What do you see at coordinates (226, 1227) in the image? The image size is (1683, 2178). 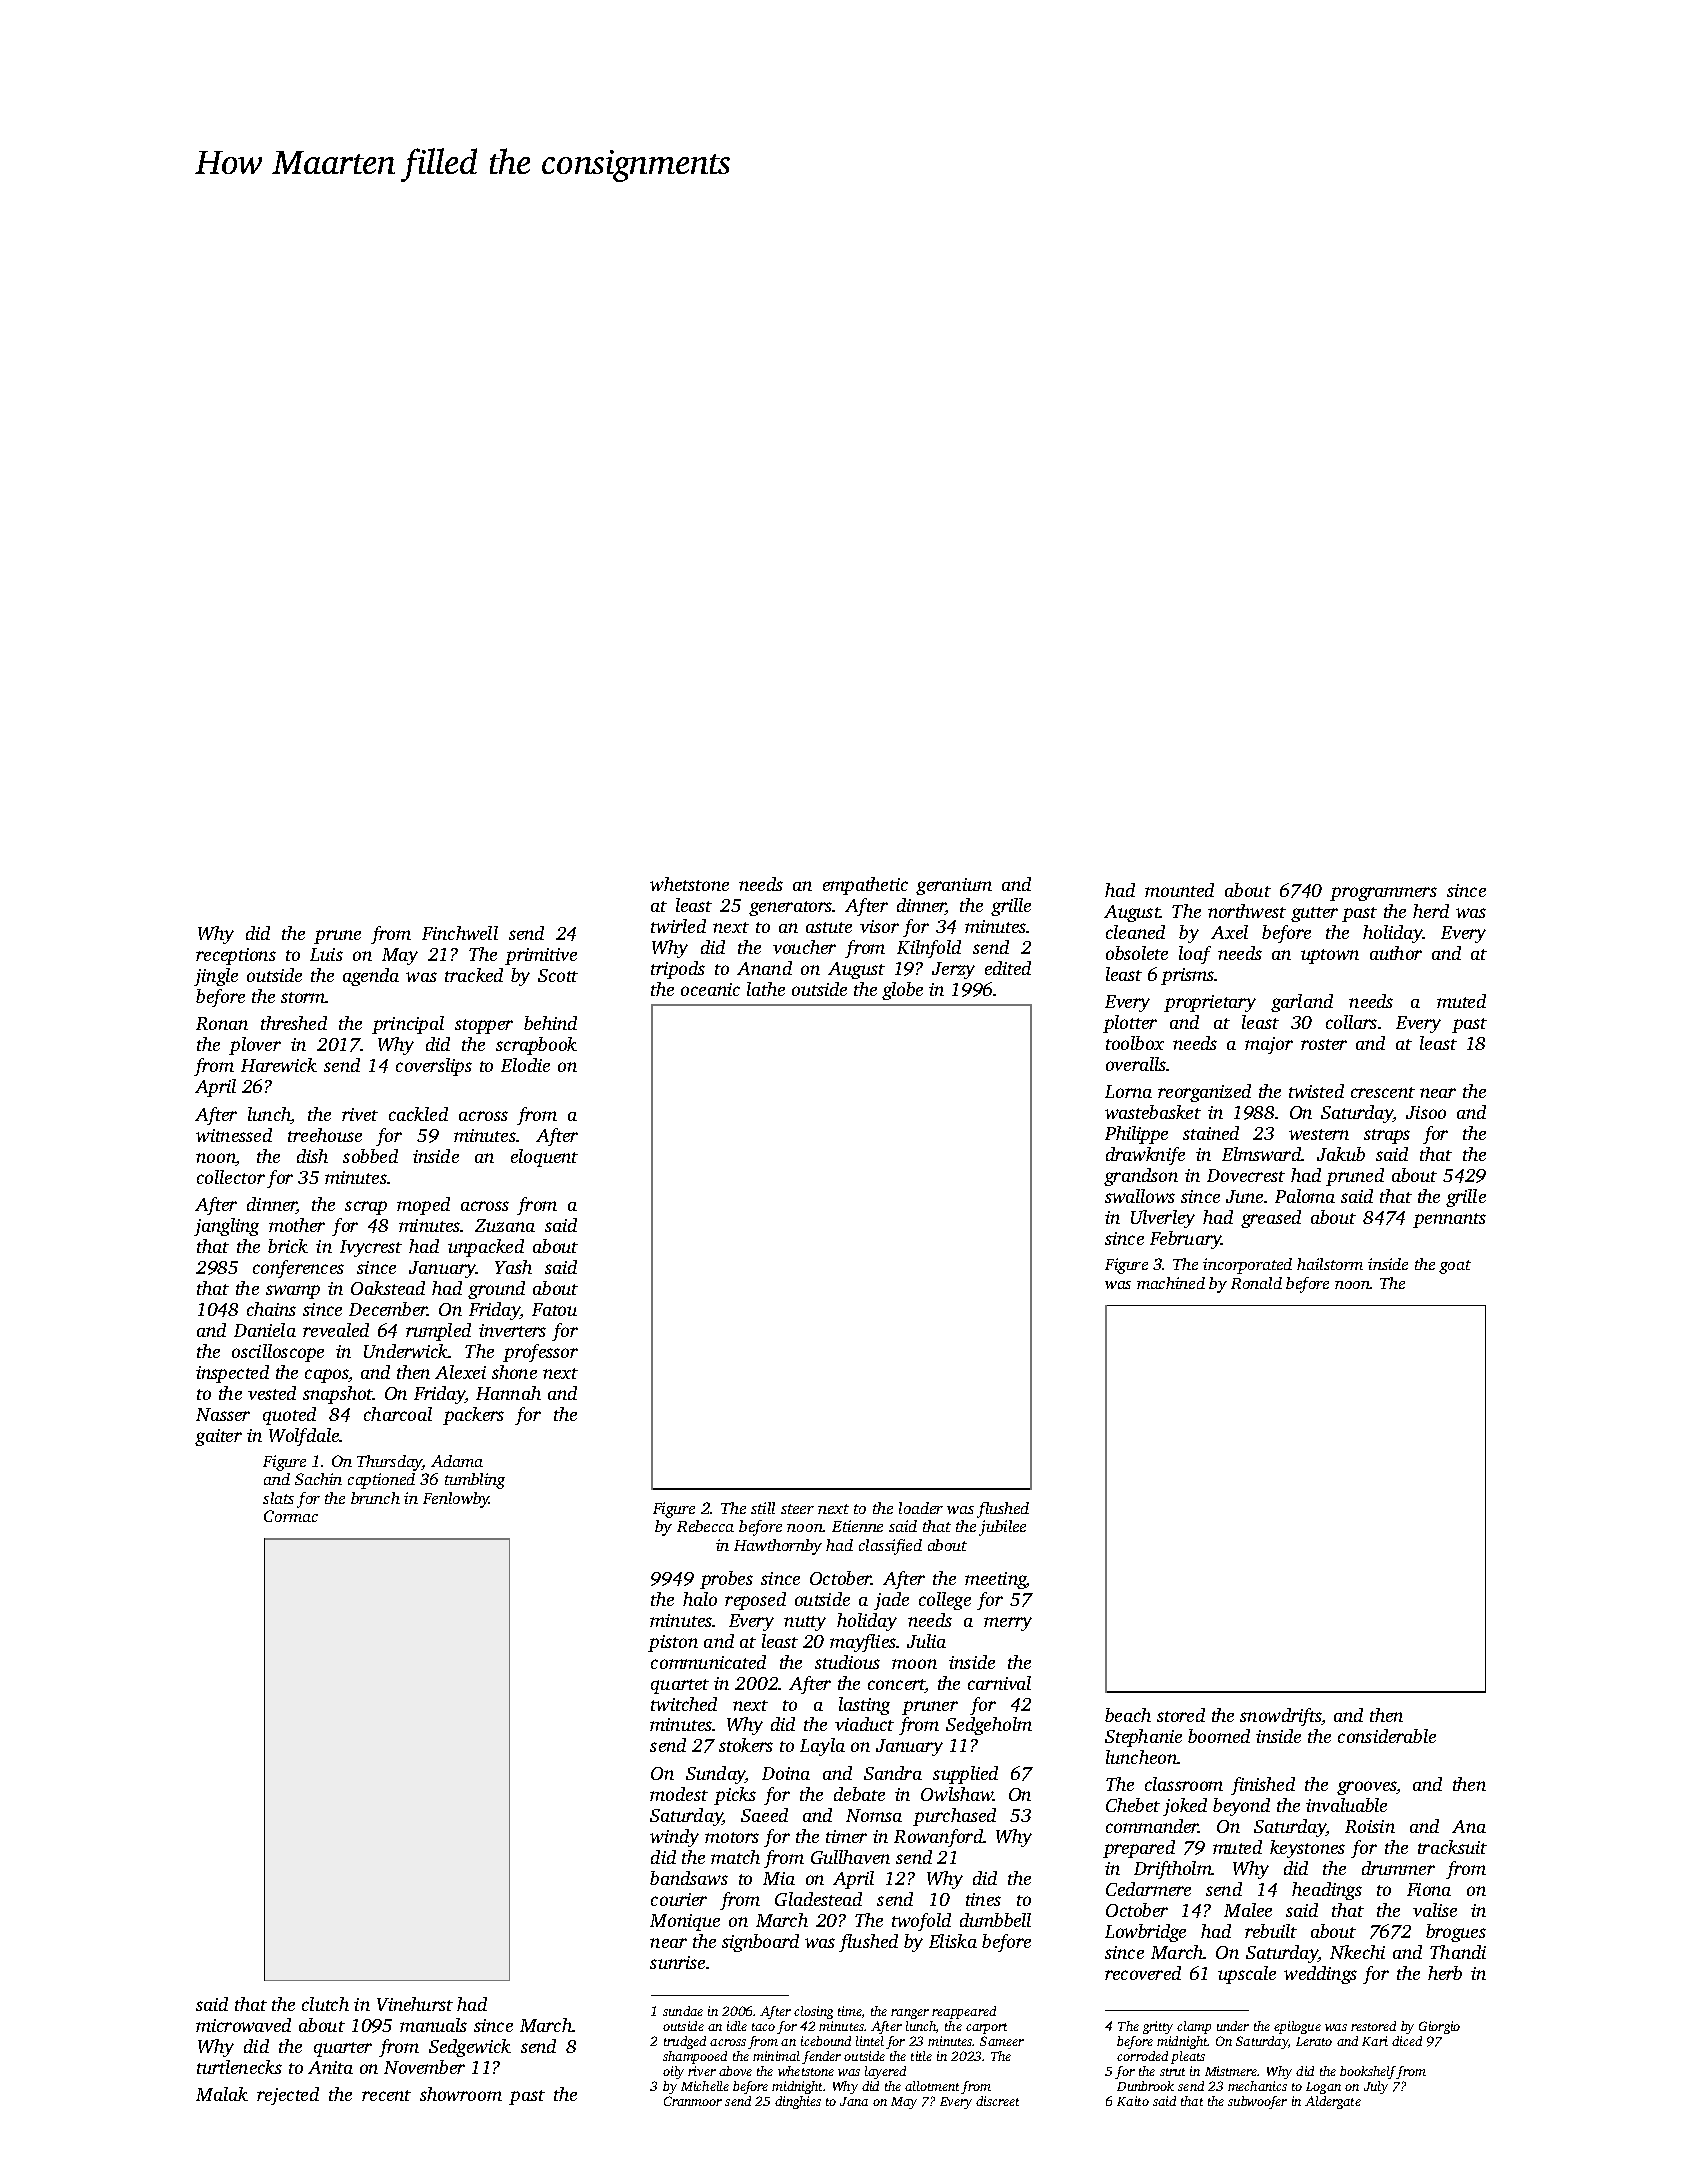 I see `jangling` at bounding box center [226, 1227].
